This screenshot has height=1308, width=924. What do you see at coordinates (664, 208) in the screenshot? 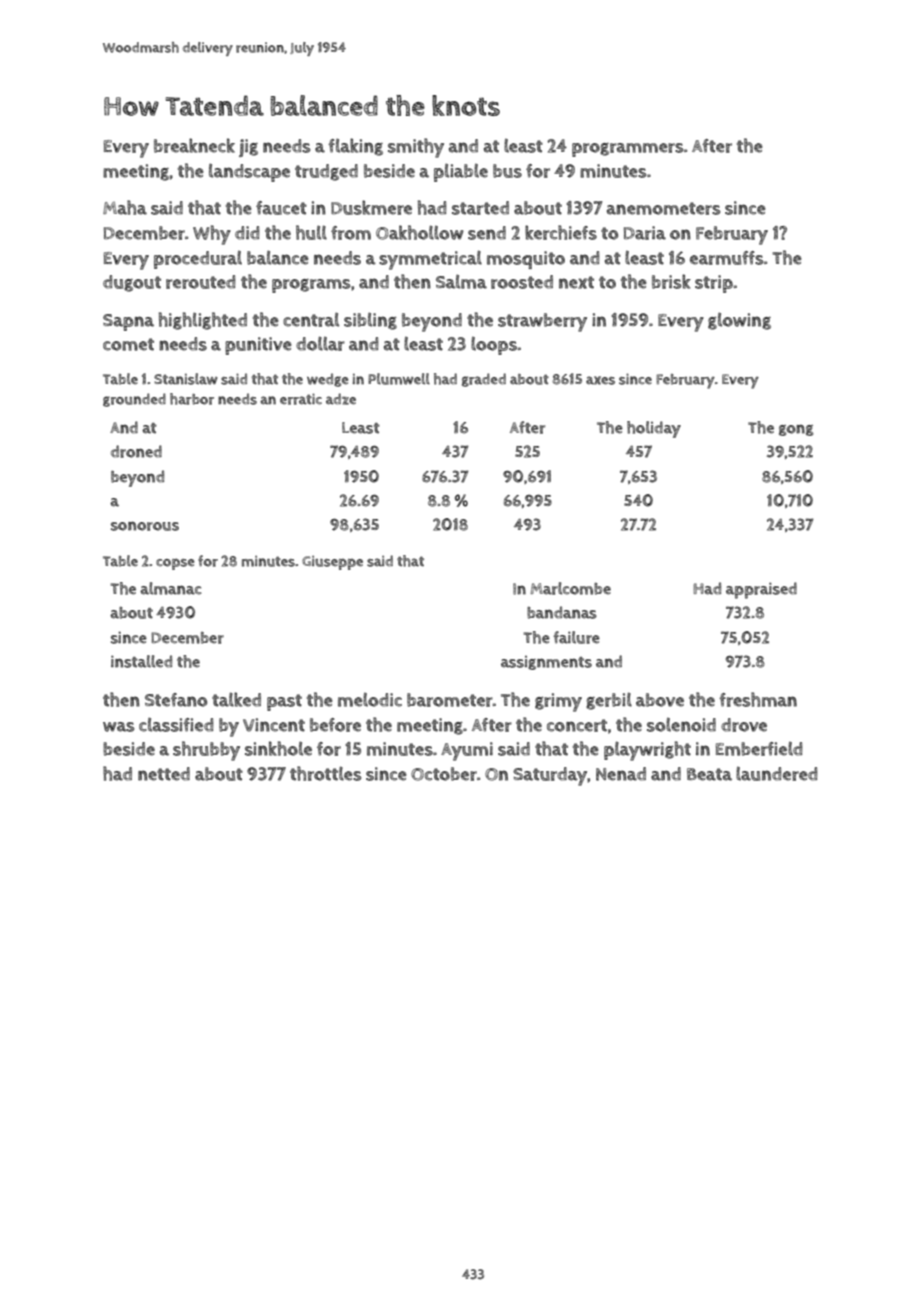
I see `anemometers` at bounding box center [664, 208].
